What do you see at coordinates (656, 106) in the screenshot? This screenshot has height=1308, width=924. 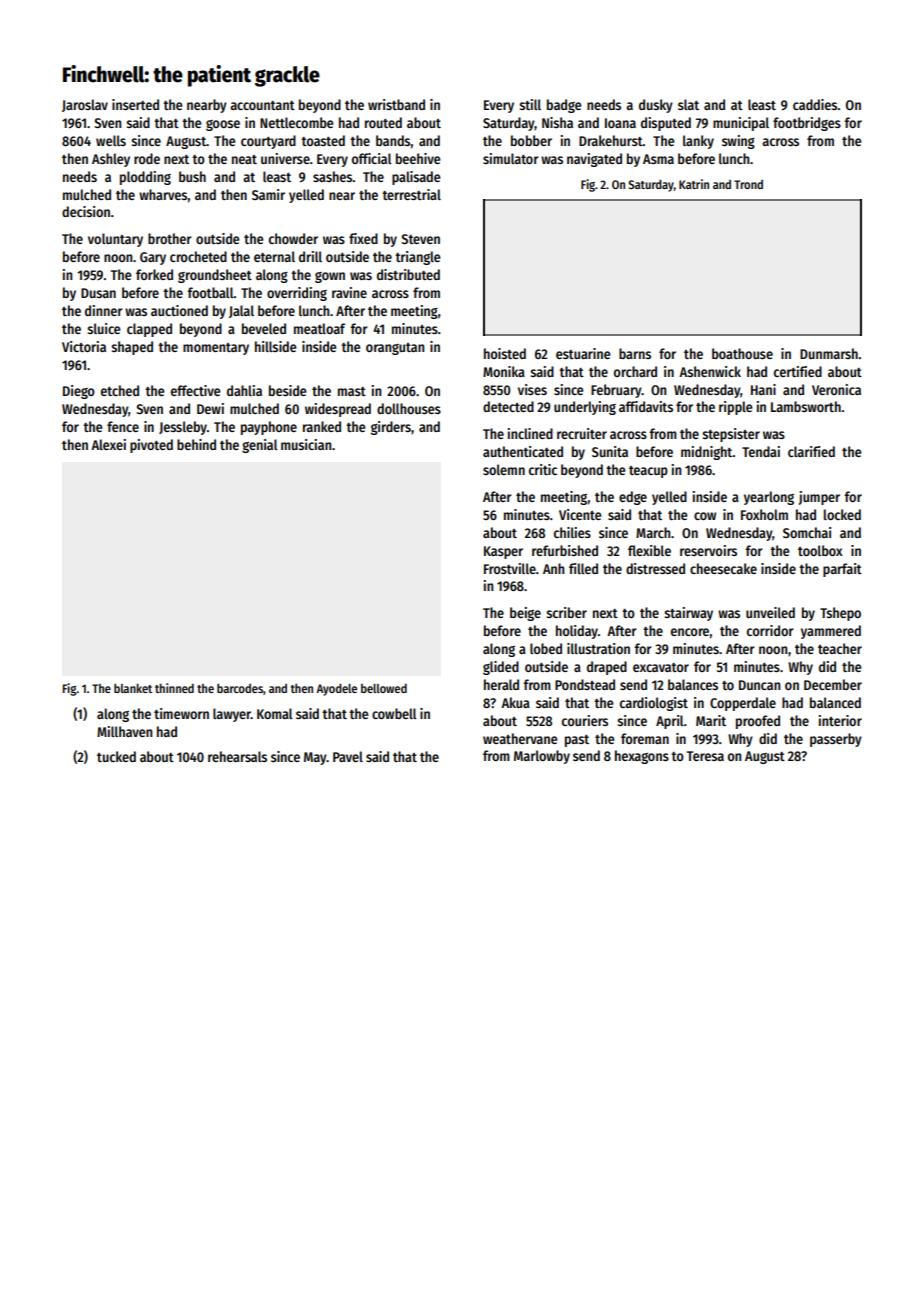 I see `dusky` at bounding box center [656, 106].
